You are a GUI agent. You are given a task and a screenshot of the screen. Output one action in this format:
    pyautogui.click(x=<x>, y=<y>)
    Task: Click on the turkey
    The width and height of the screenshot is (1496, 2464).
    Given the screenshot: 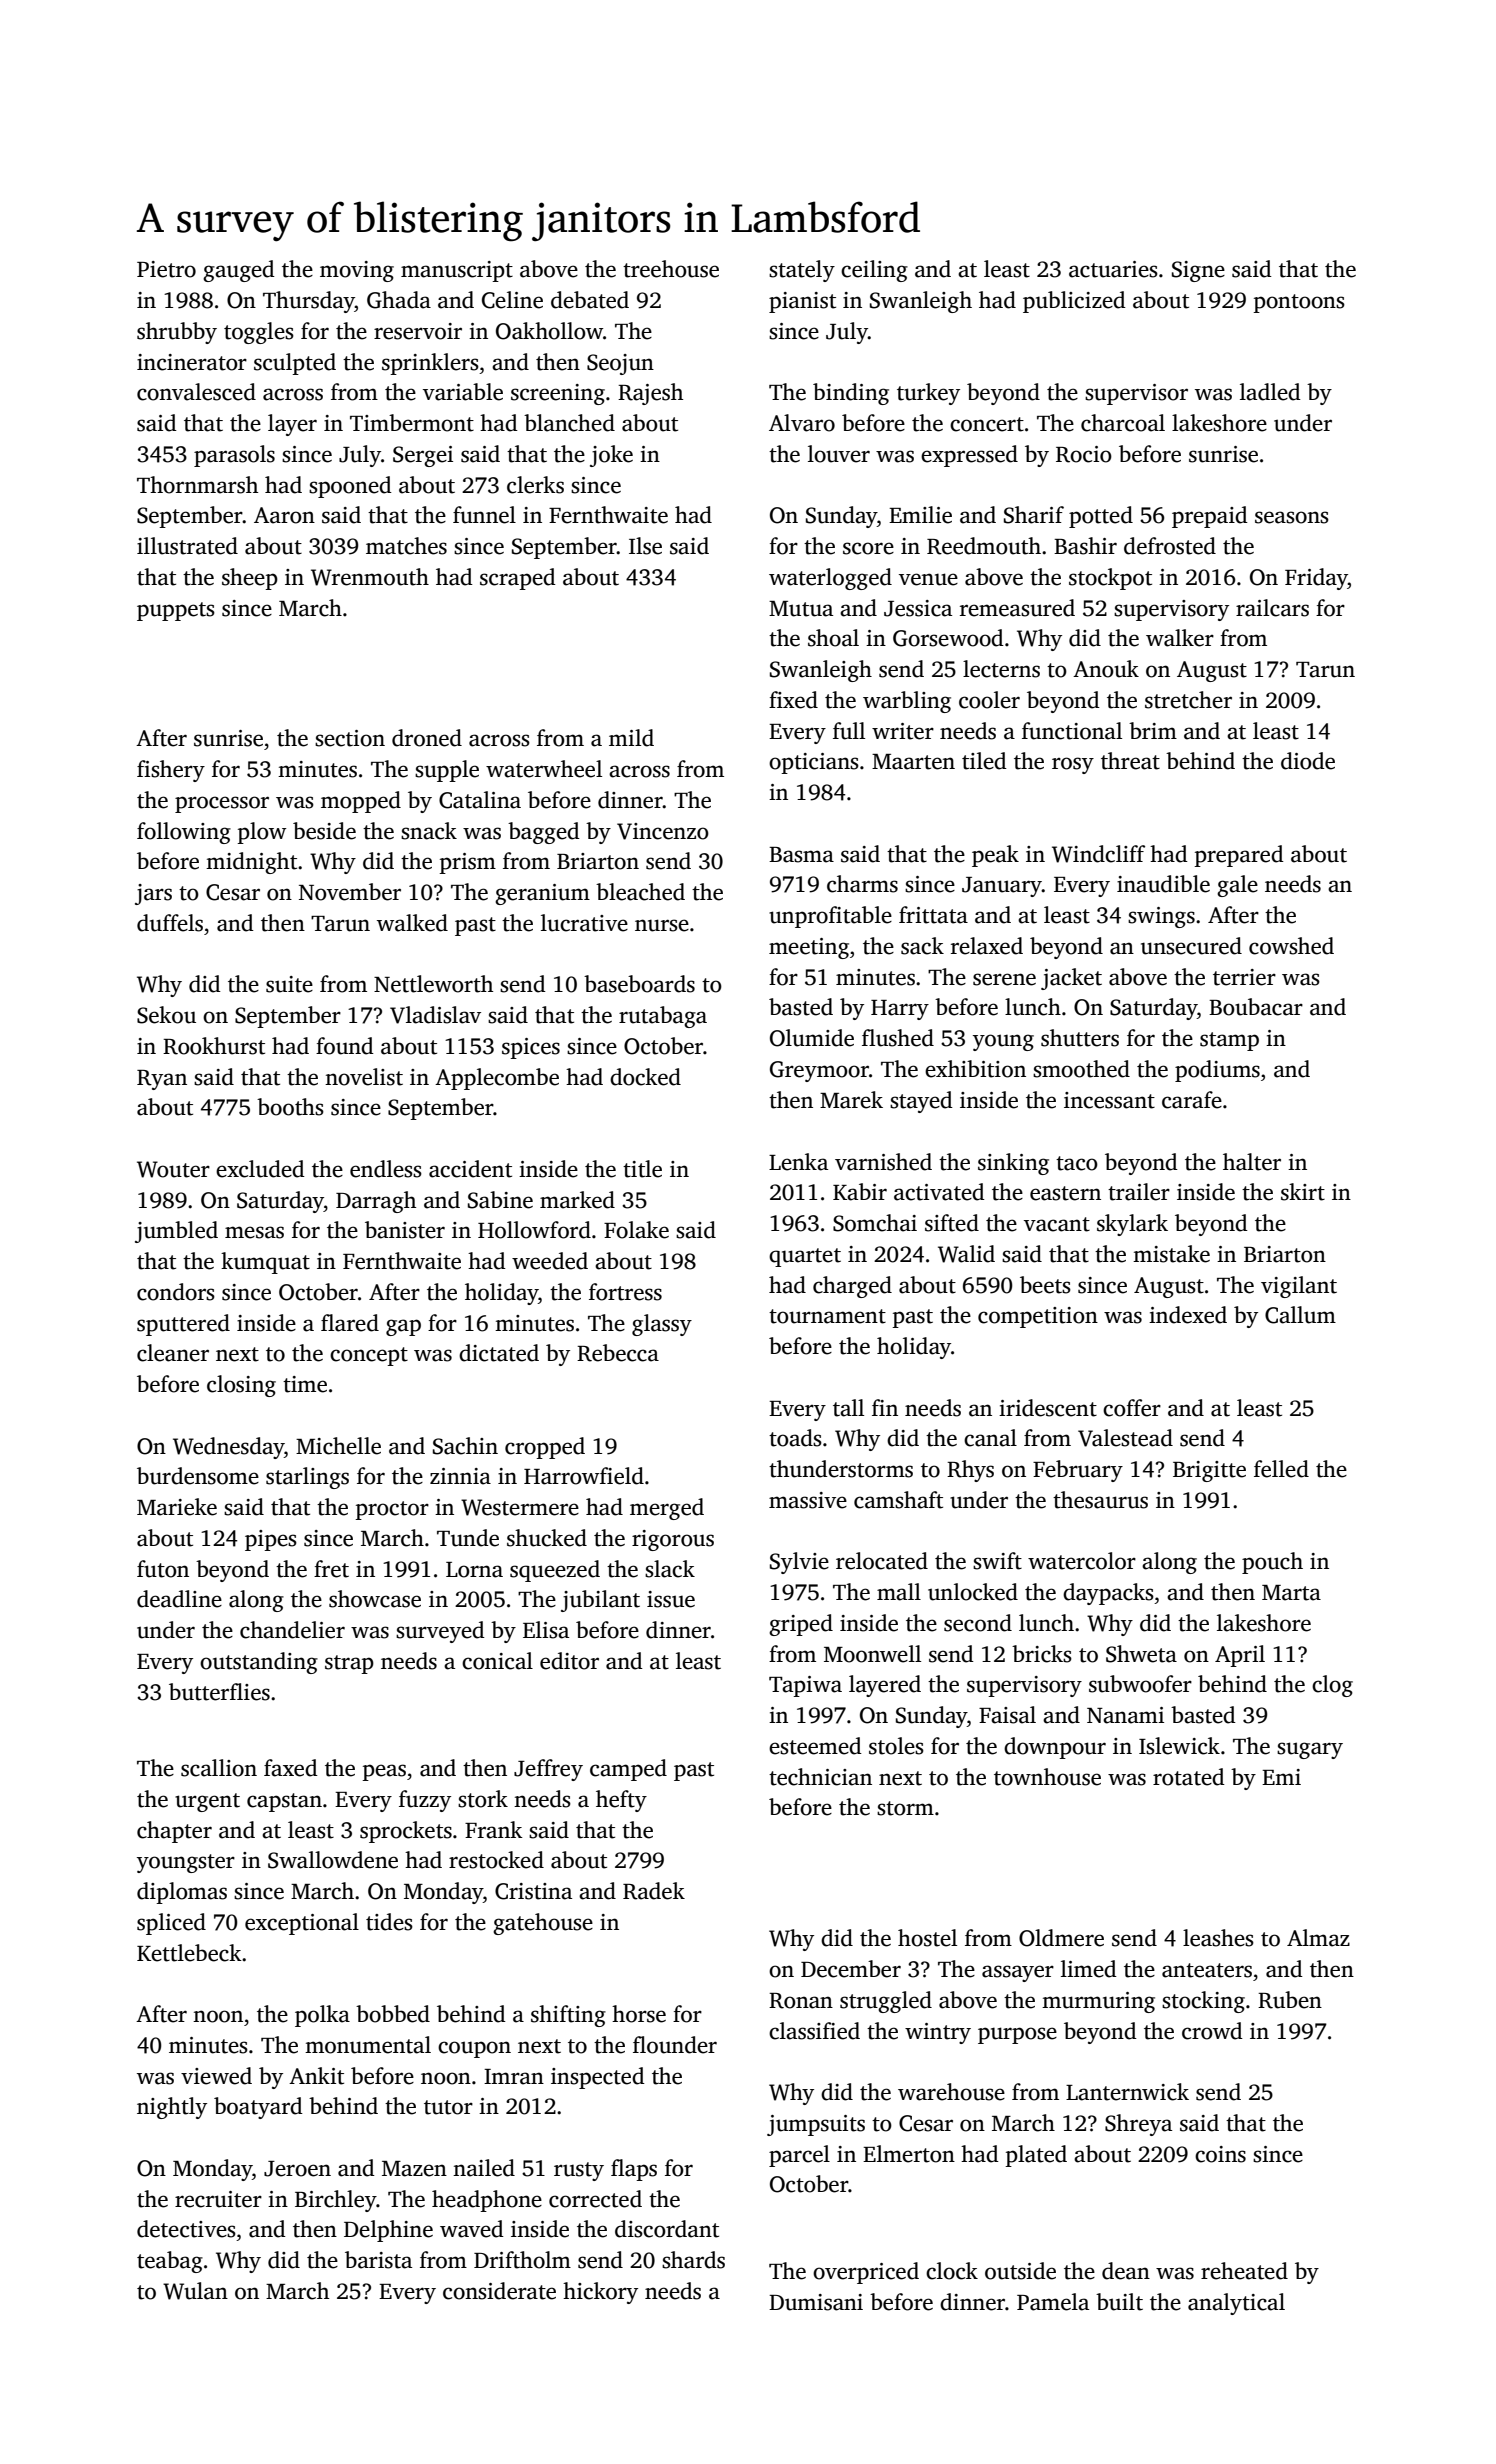 What is the action you would take?
    pyautogui.click(x=928, y=394)
